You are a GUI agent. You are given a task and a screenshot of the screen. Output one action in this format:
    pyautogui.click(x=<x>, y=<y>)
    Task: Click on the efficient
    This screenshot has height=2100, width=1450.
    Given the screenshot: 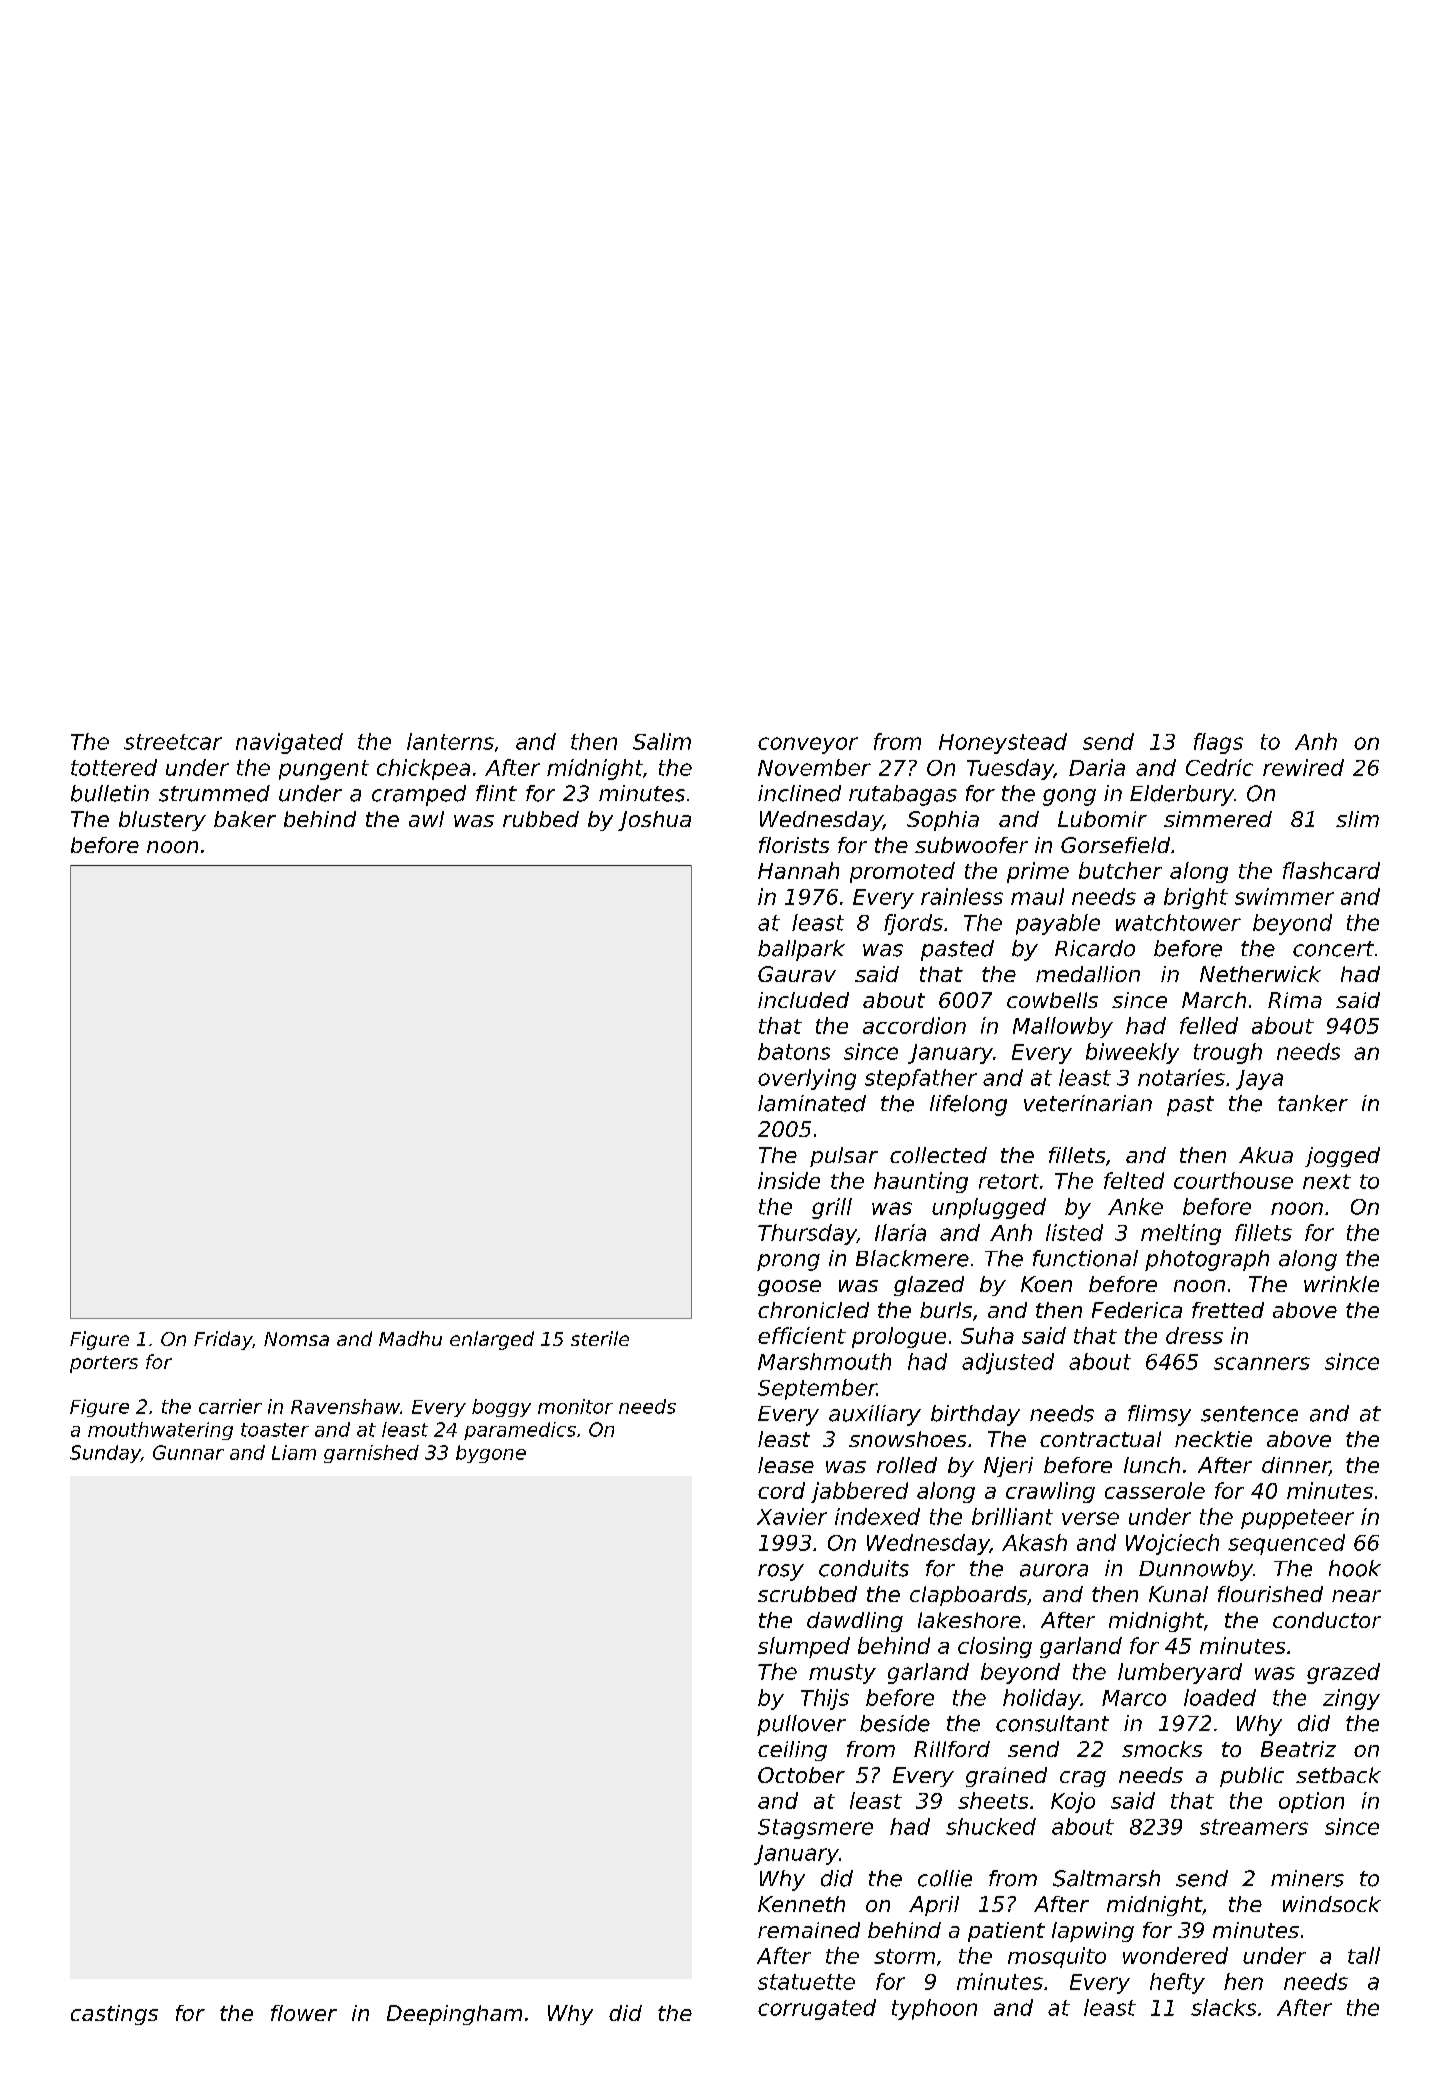 What is the action you would take?
    pyautogui.click(x=802, y=1335)
